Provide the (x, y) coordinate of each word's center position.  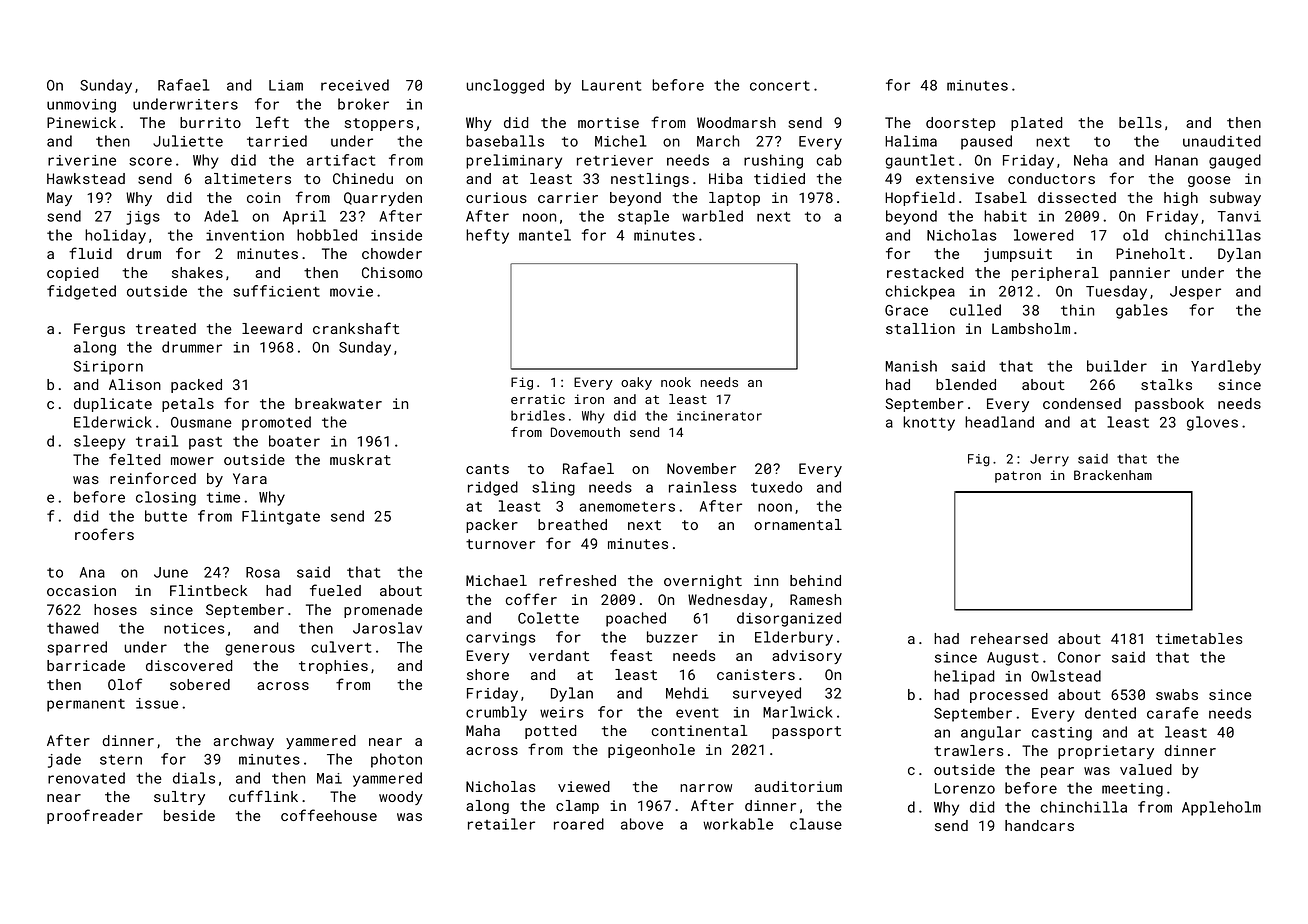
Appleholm (1221, 808)
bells (1140, 122)
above (642, 824)
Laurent (611, 85)
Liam (286, 85)
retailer (501, 824)
